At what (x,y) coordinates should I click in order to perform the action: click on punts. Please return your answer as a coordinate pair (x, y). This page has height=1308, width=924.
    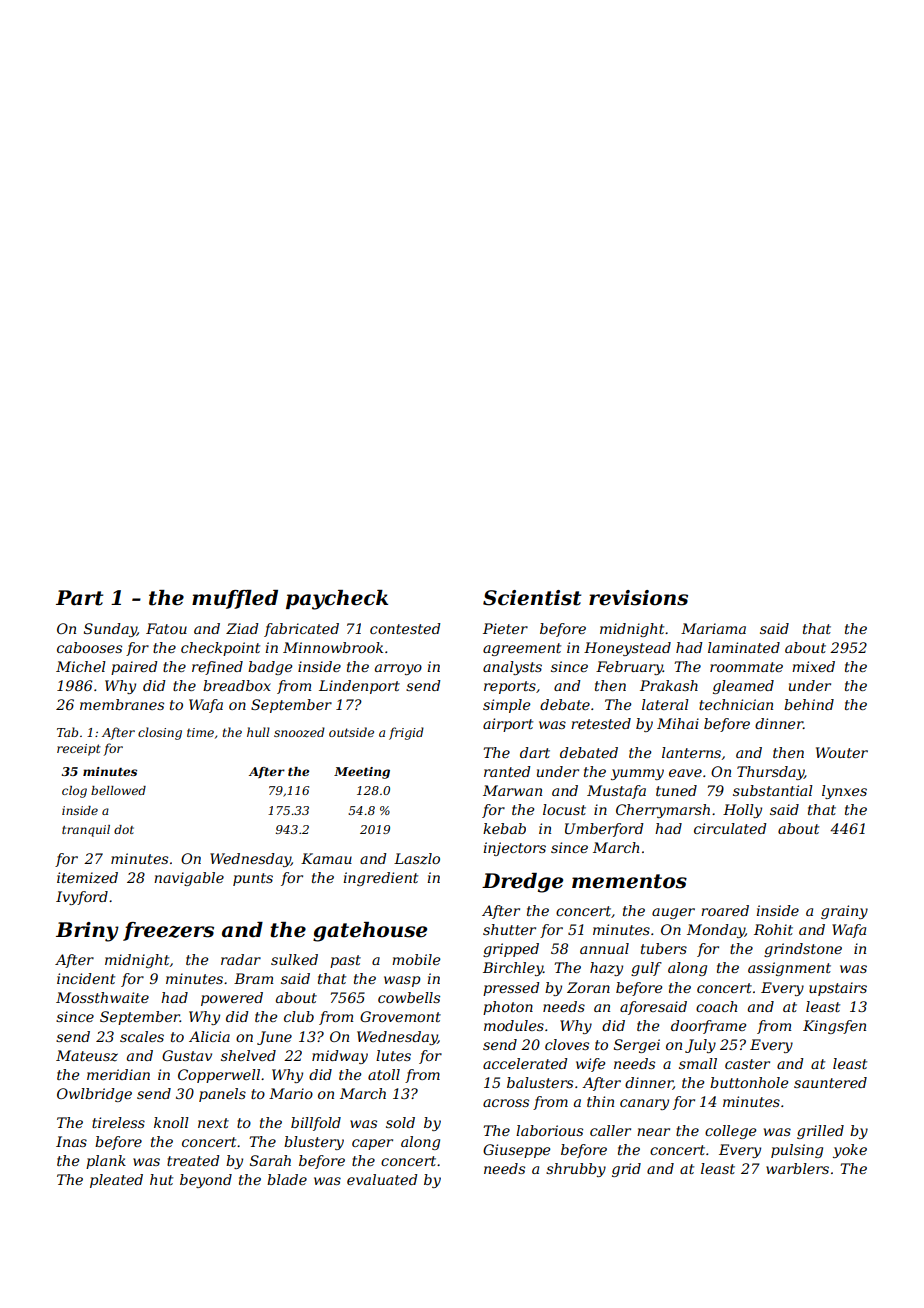
    Looking at the image, I should click on (253, 879).
